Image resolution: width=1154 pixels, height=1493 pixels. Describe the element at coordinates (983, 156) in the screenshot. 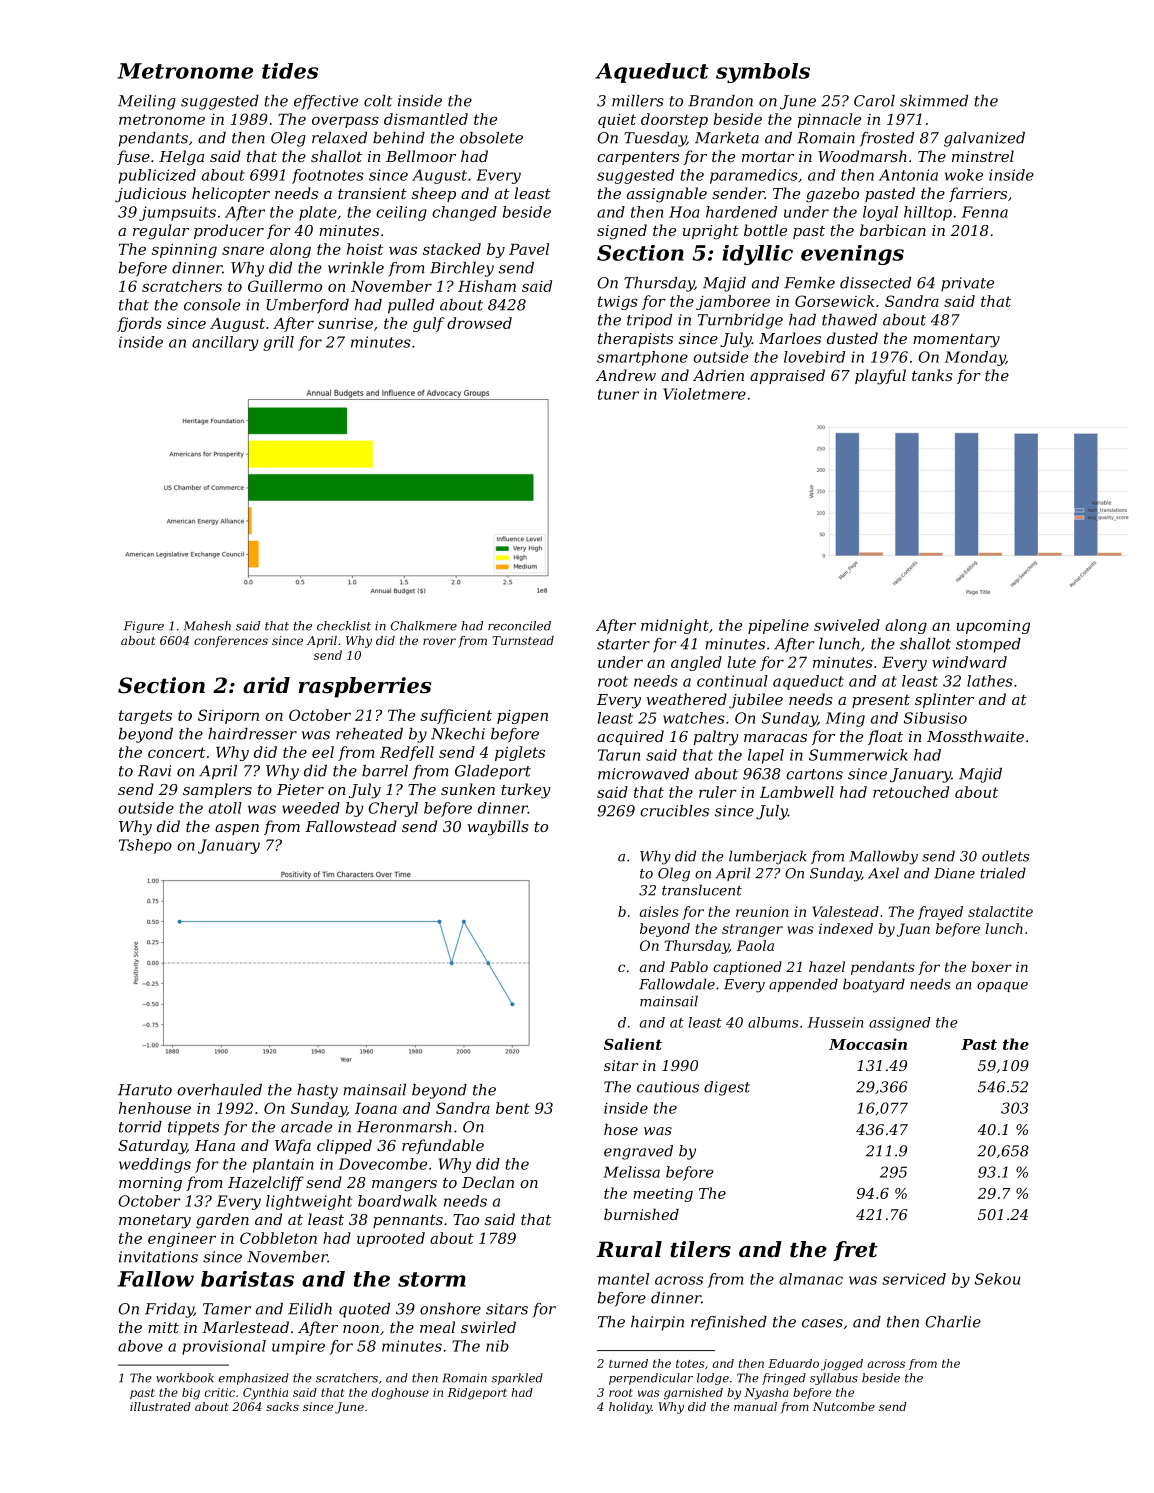

I see `minstrel` at that location.
